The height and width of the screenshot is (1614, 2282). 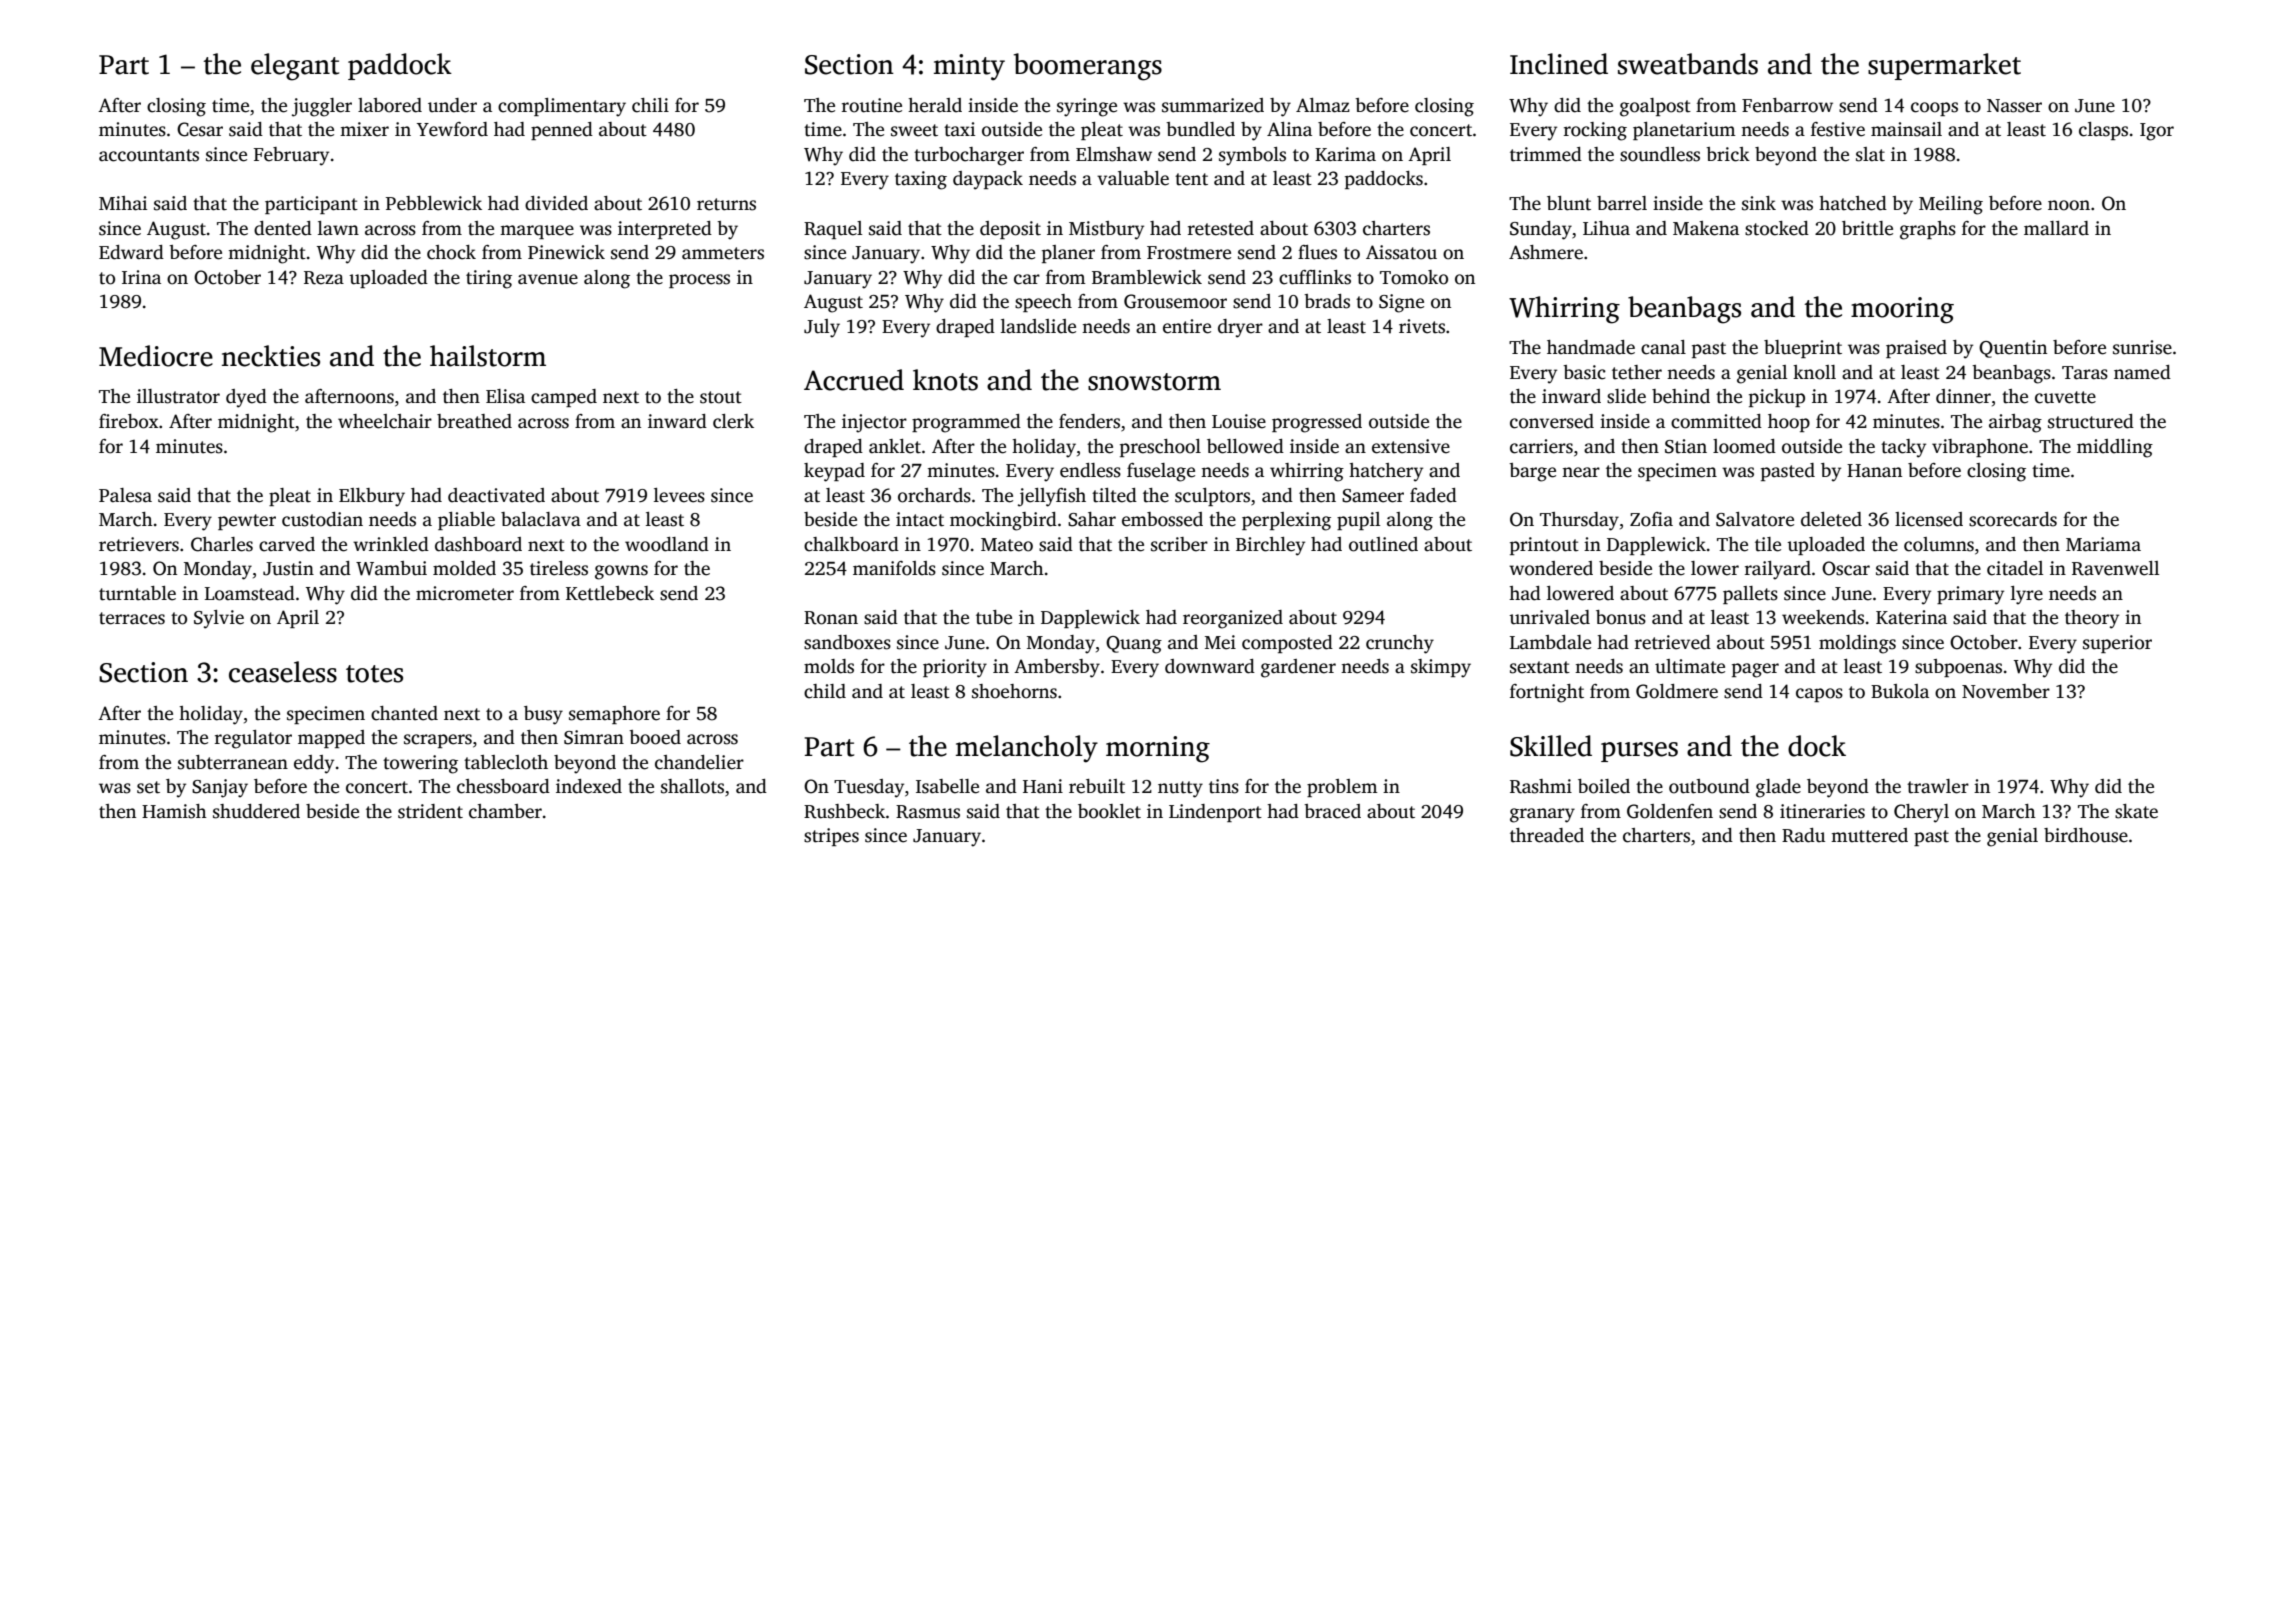 What do you see at coordinates (2027, 595) in the screenshot?
I see `lyre` at bounding box center [2027, 595].
